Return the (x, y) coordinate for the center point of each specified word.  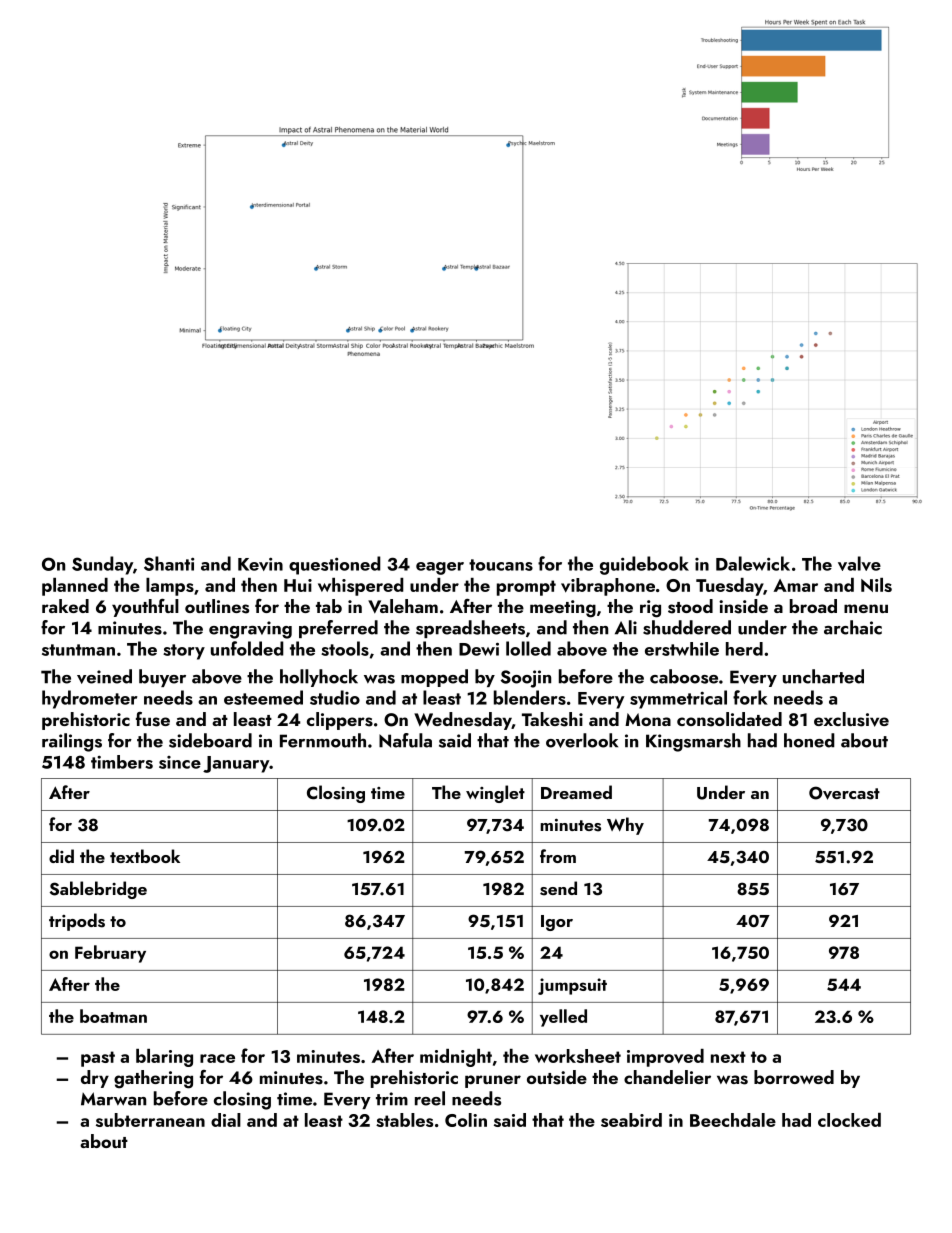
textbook (145, 856)
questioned (335, 565)
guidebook (644, 565)
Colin (466, 1120)
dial (226, 1120)
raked (65, 606)
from (558, 856)
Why (625, 826)
